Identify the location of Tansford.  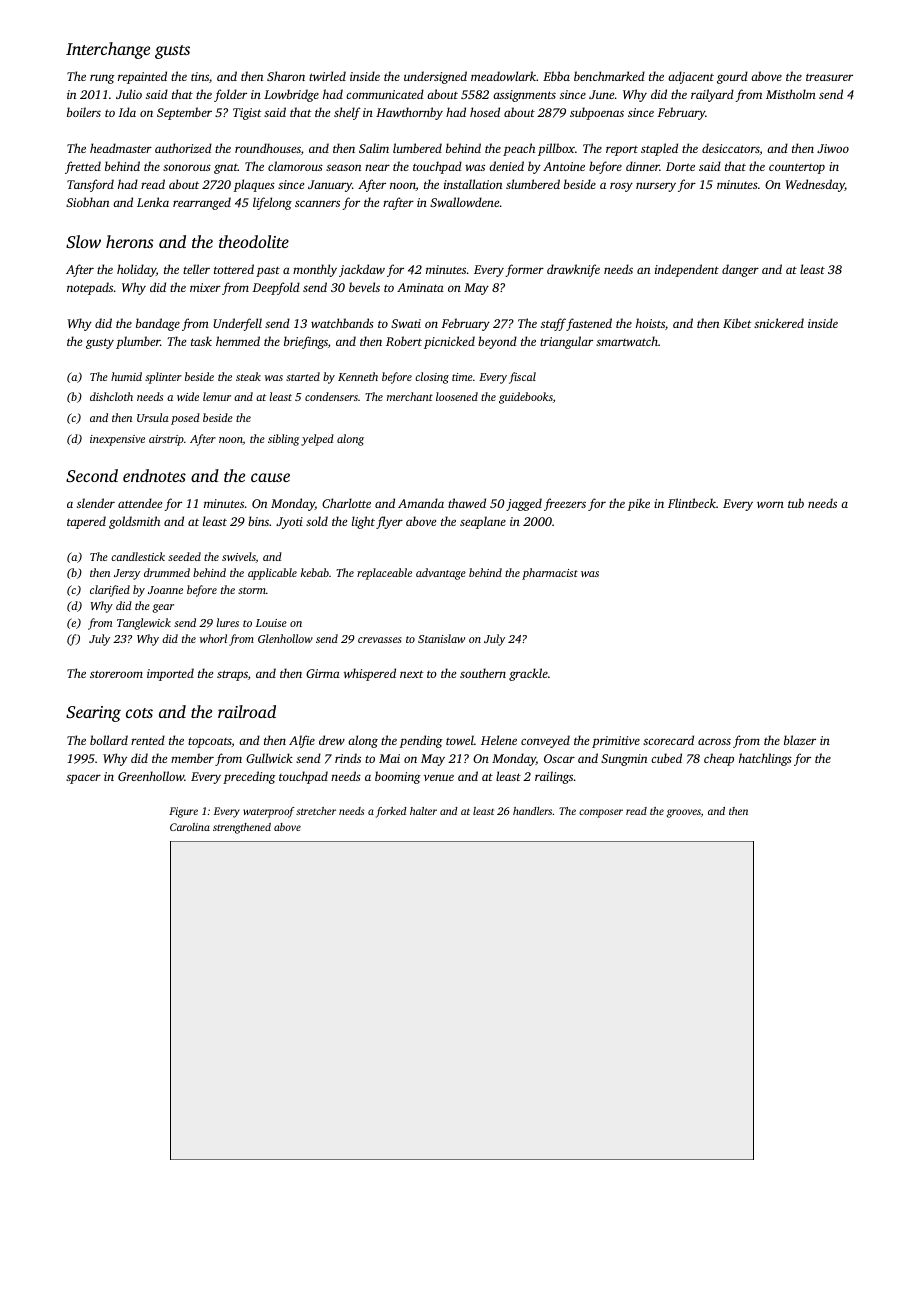
(90, 185).
